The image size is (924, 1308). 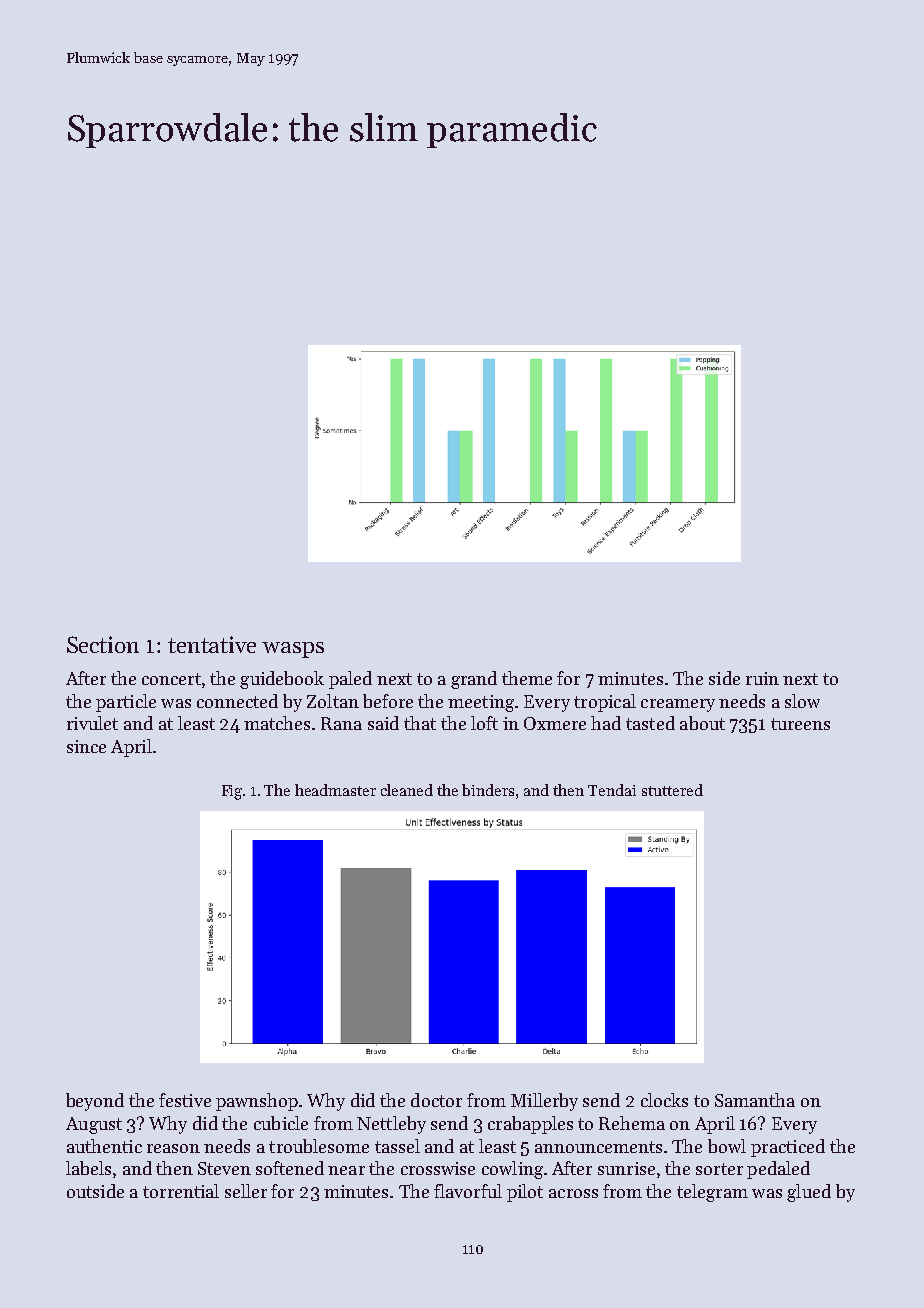 I want to click on tentative, so click(x=212, y=644).
